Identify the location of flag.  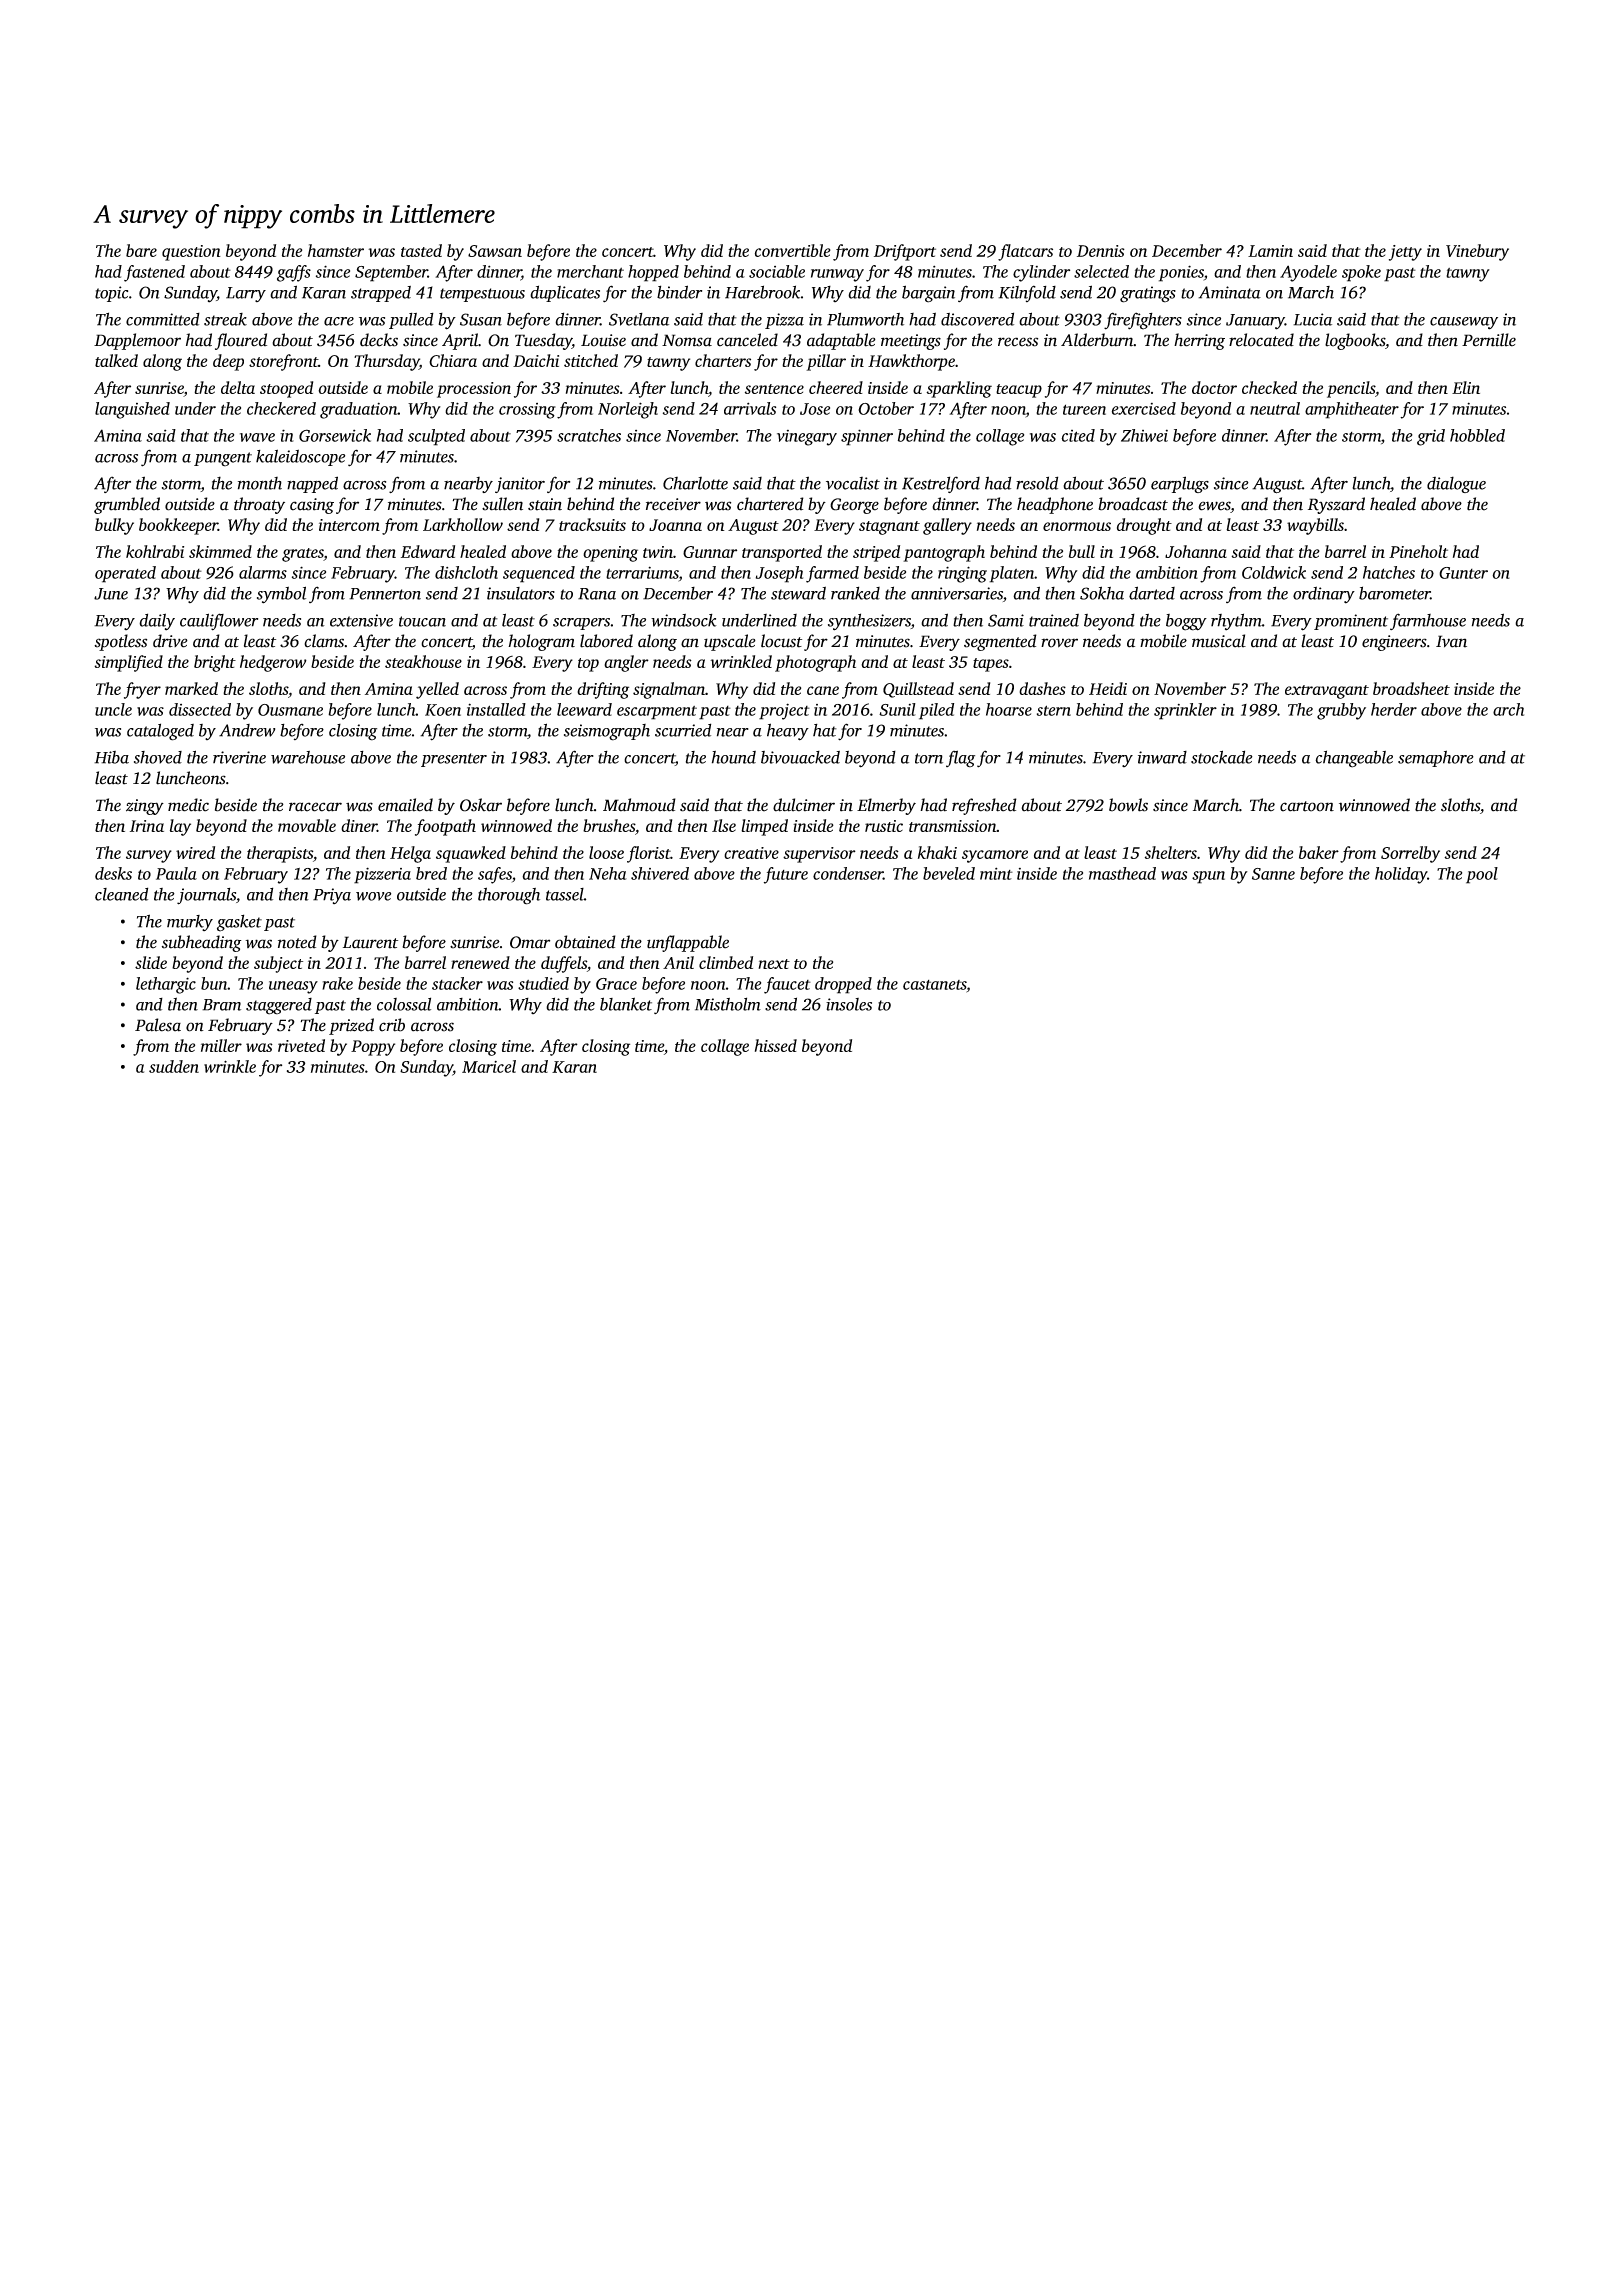
(960, 759).
